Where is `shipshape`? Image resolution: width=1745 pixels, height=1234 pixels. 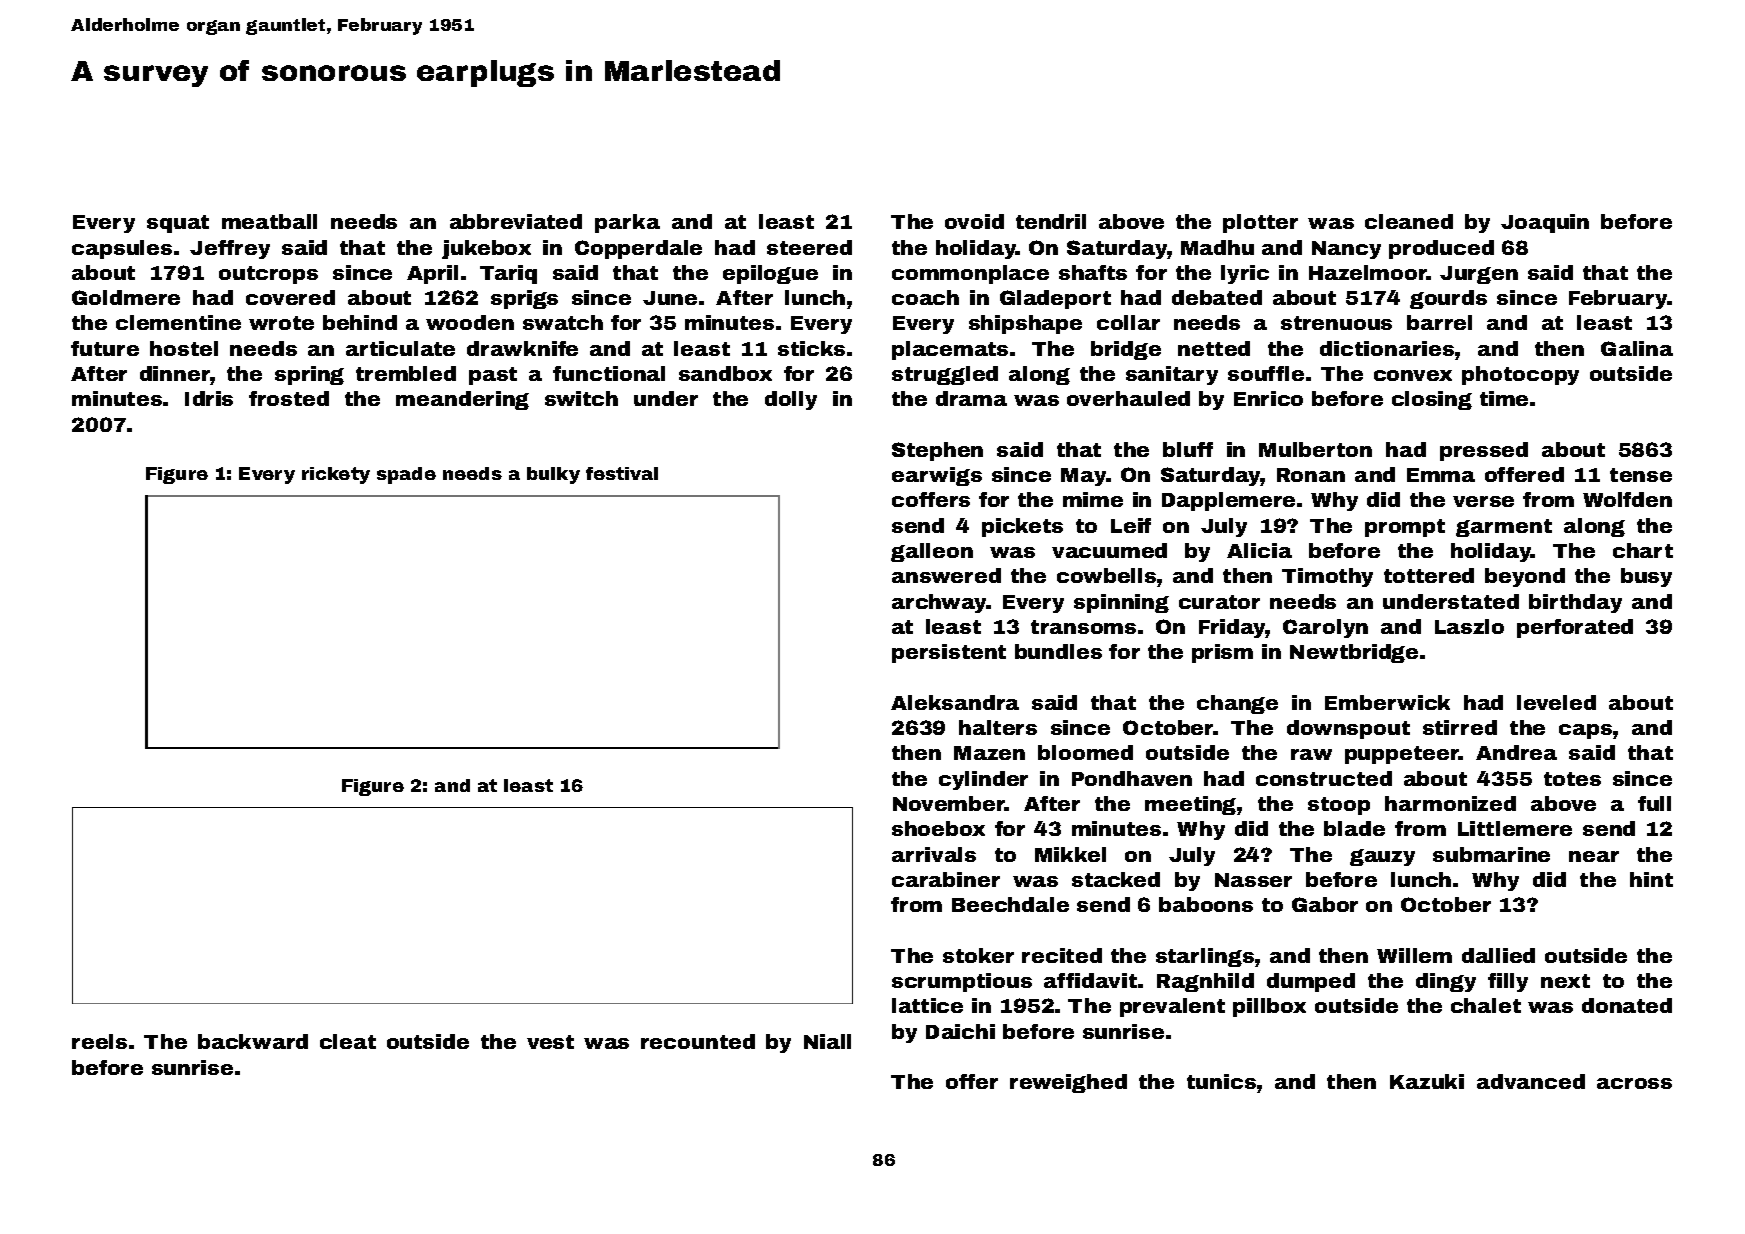
shipshape is located at coordinates (1025, 324).
